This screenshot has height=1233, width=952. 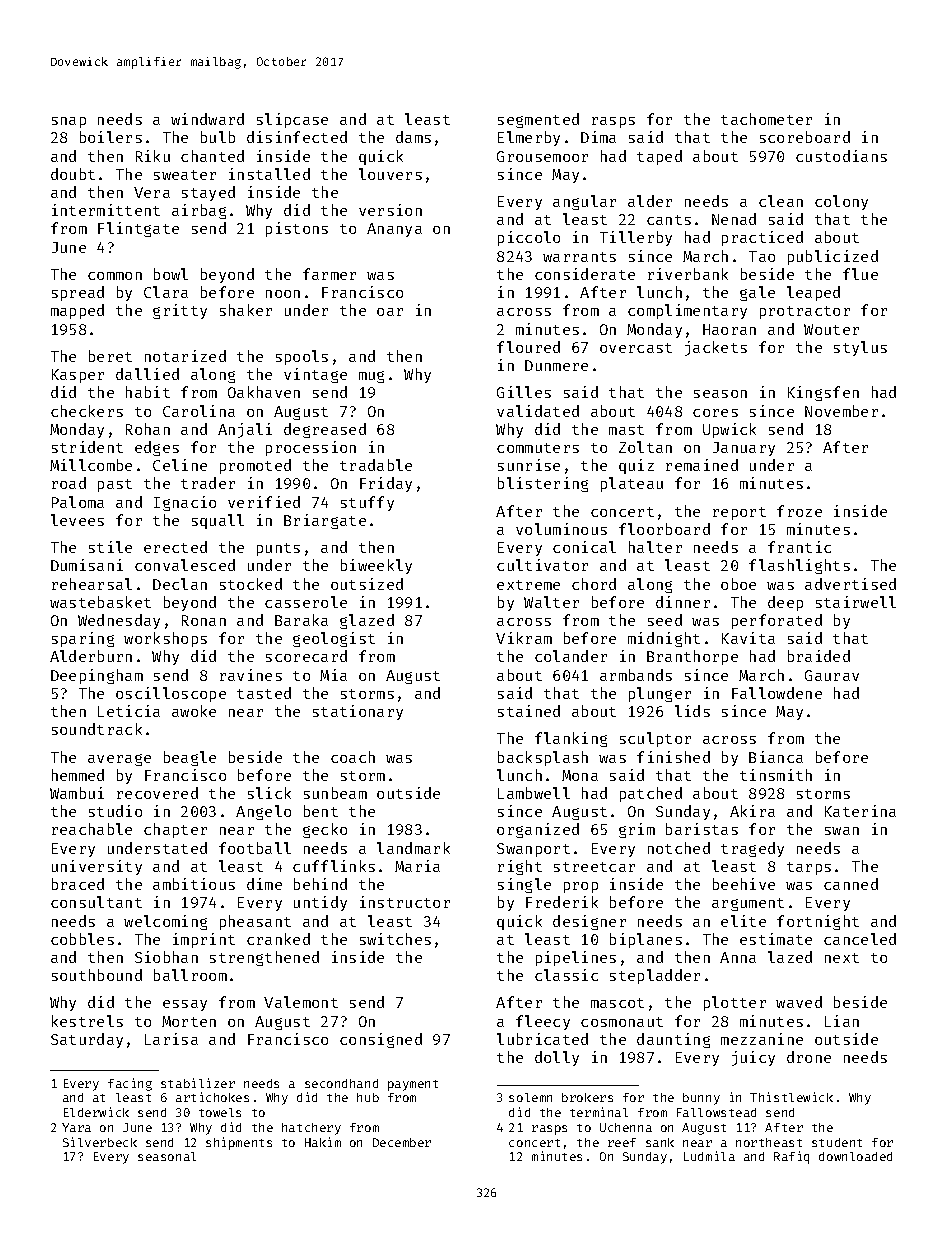 I want to click on Rafiq, so click(x=791, y=1157).
